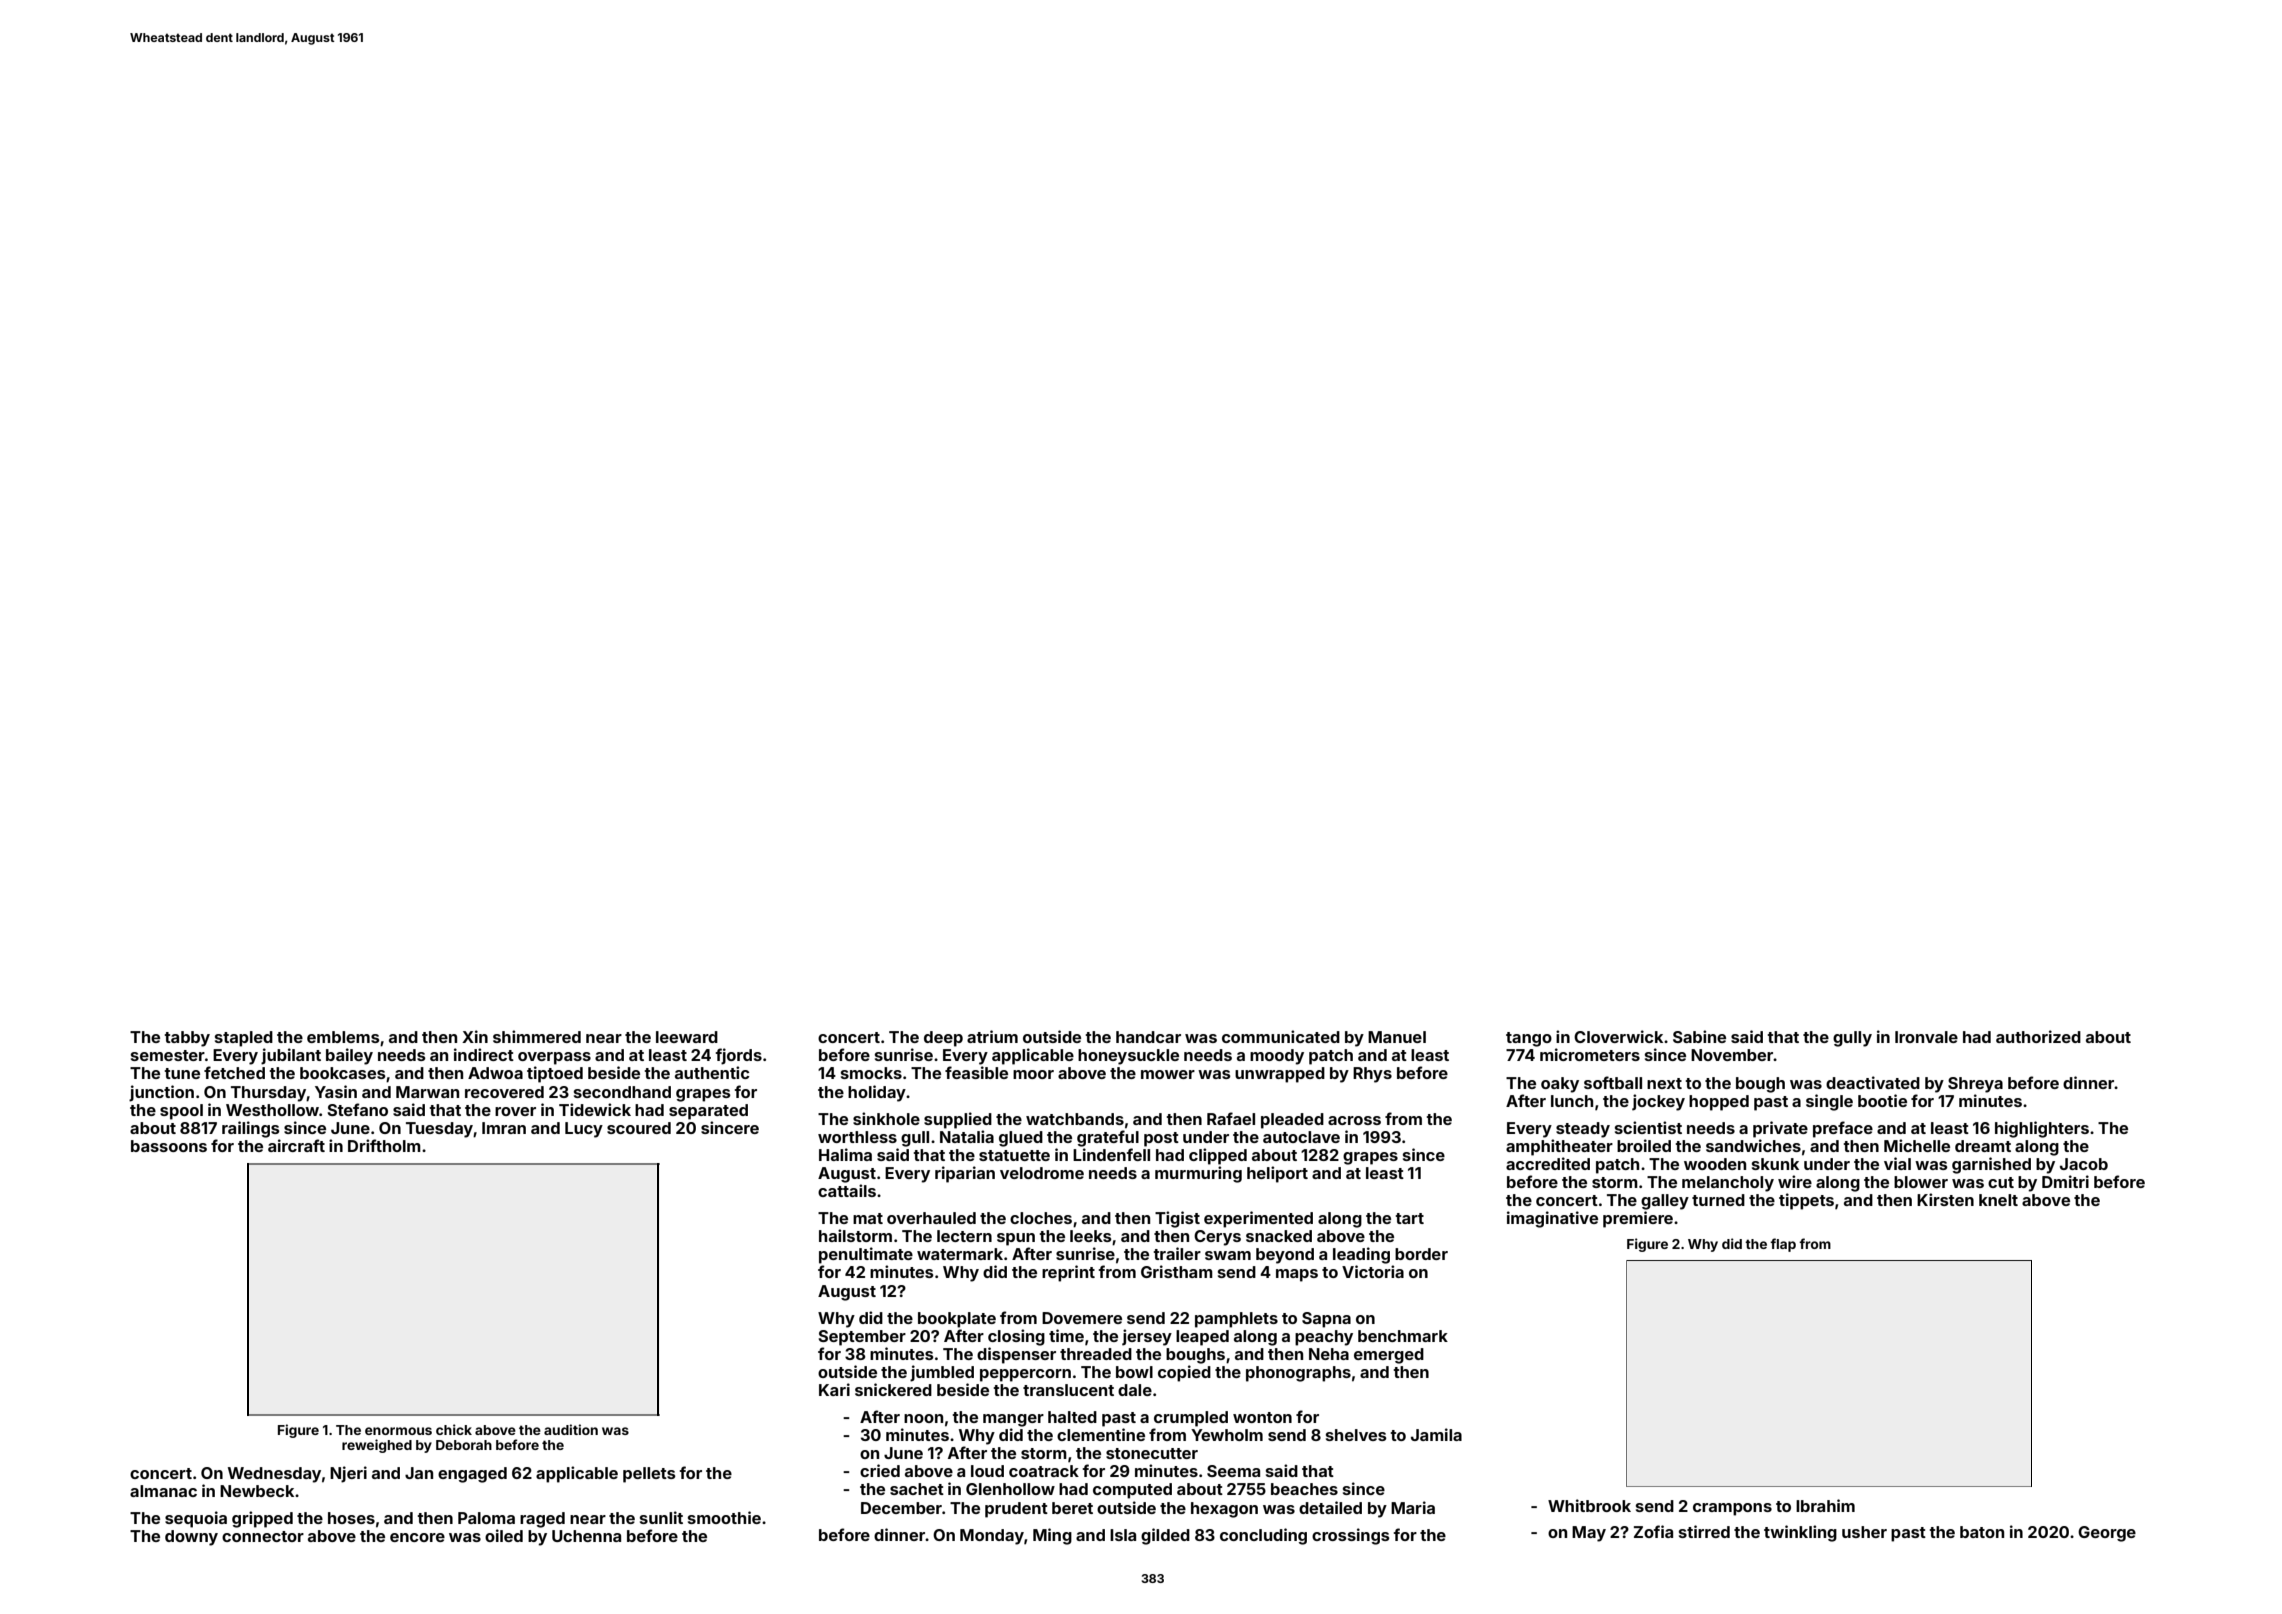 The height and width of the screenshot is (1614, 2282). I want to click on benchmark, so click(1403, 1336).
